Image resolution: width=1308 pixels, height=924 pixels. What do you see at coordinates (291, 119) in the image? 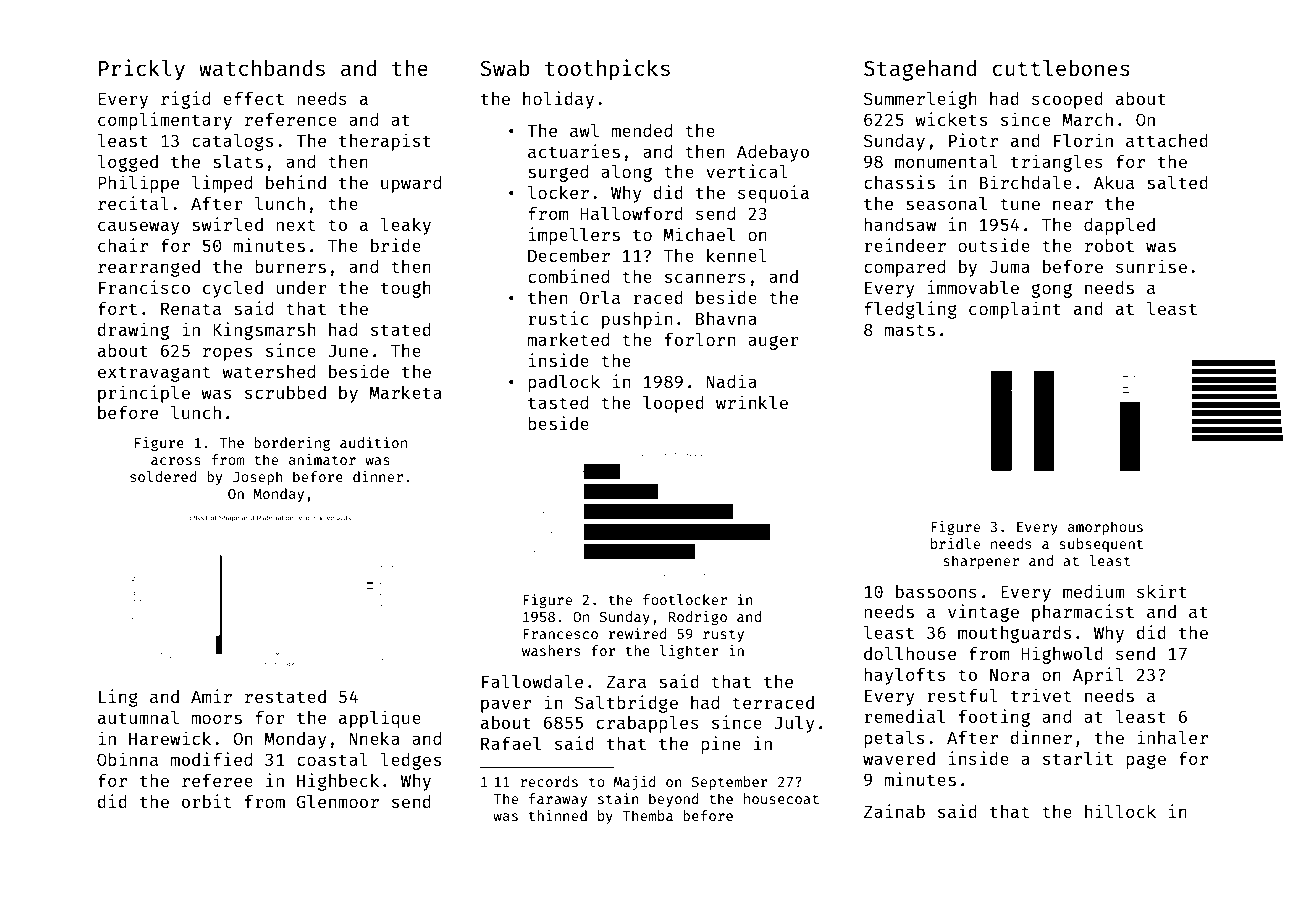
I see `reference` at bounding box center [291, 119].
